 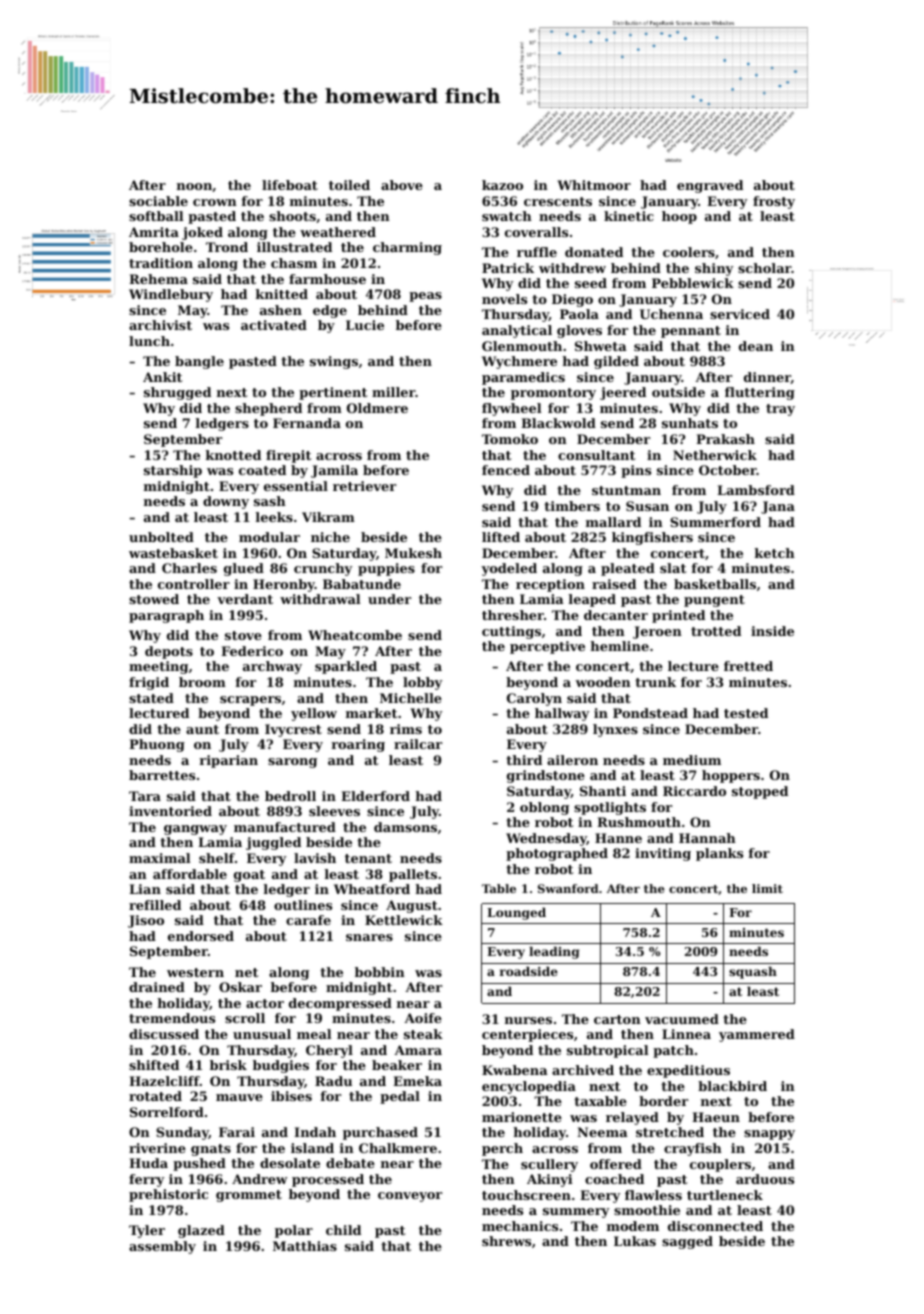 I want to click on sagged, so click(x=687, y=1242).
